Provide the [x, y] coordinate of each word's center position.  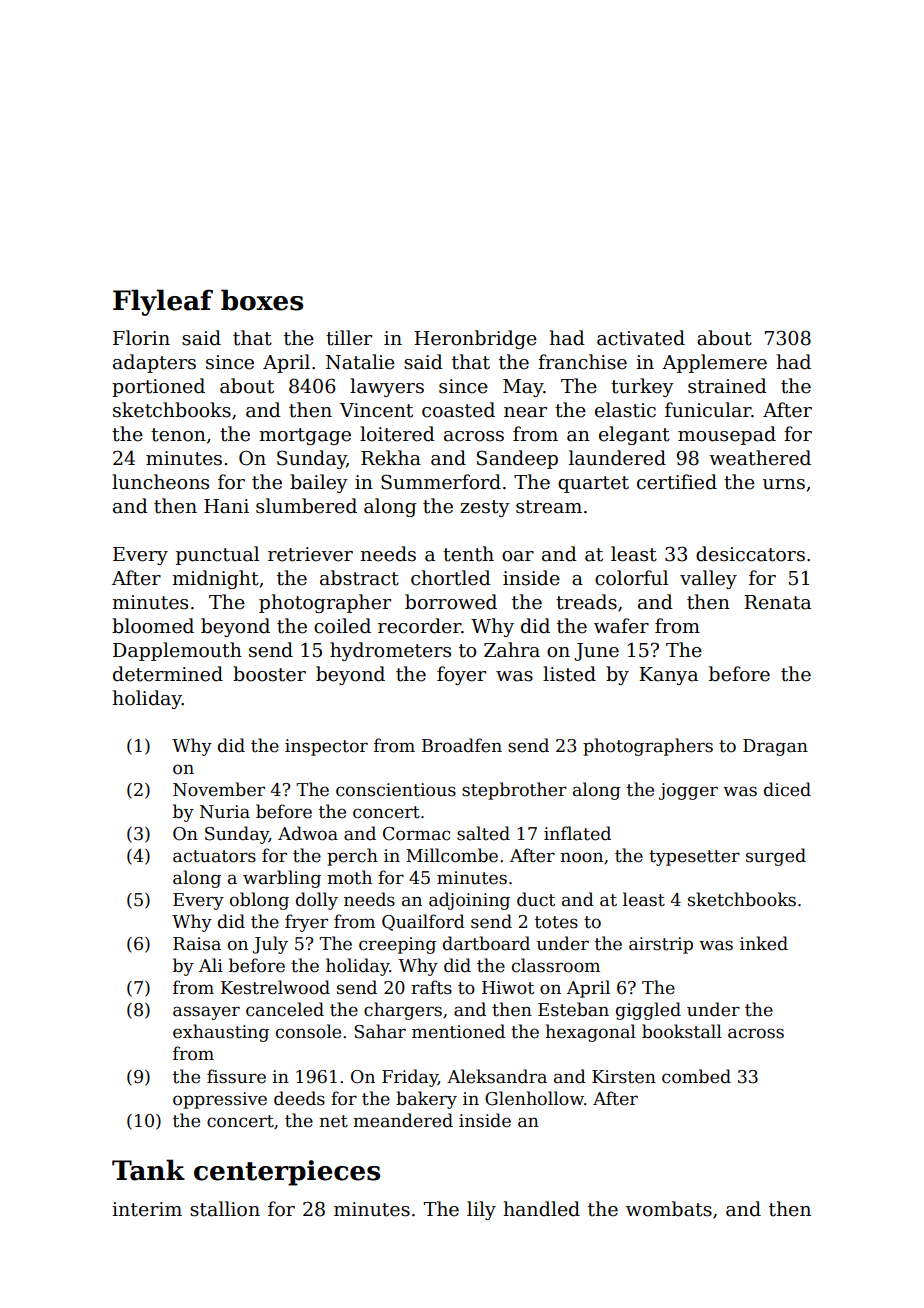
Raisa [197, 944]
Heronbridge [475, 339]
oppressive [220, 1100]
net [333, 1121]
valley [708, 579]
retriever [310, 554]
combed [696, 1076]
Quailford [423, 922]
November [219, 789]
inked [764, 943]
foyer [461, 675]
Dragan [775, 747]
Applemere [714, 363]
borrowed [451, 602]
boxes [262, 300]
